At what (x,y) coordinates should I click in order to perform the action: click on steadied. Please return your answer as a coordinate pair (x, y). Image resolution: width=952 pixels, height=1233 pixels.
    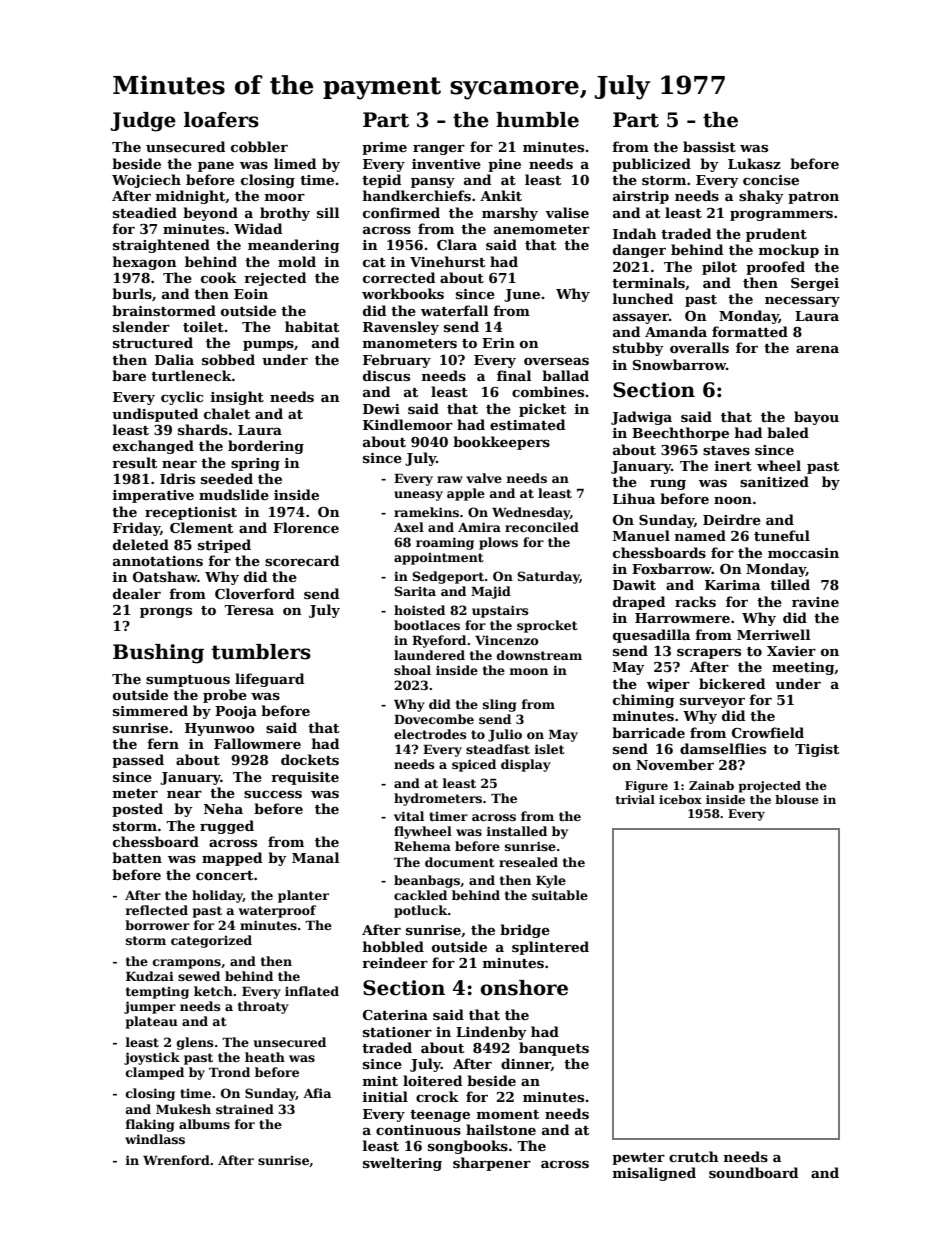
    Looking at the image, I should click on (145, 212).
